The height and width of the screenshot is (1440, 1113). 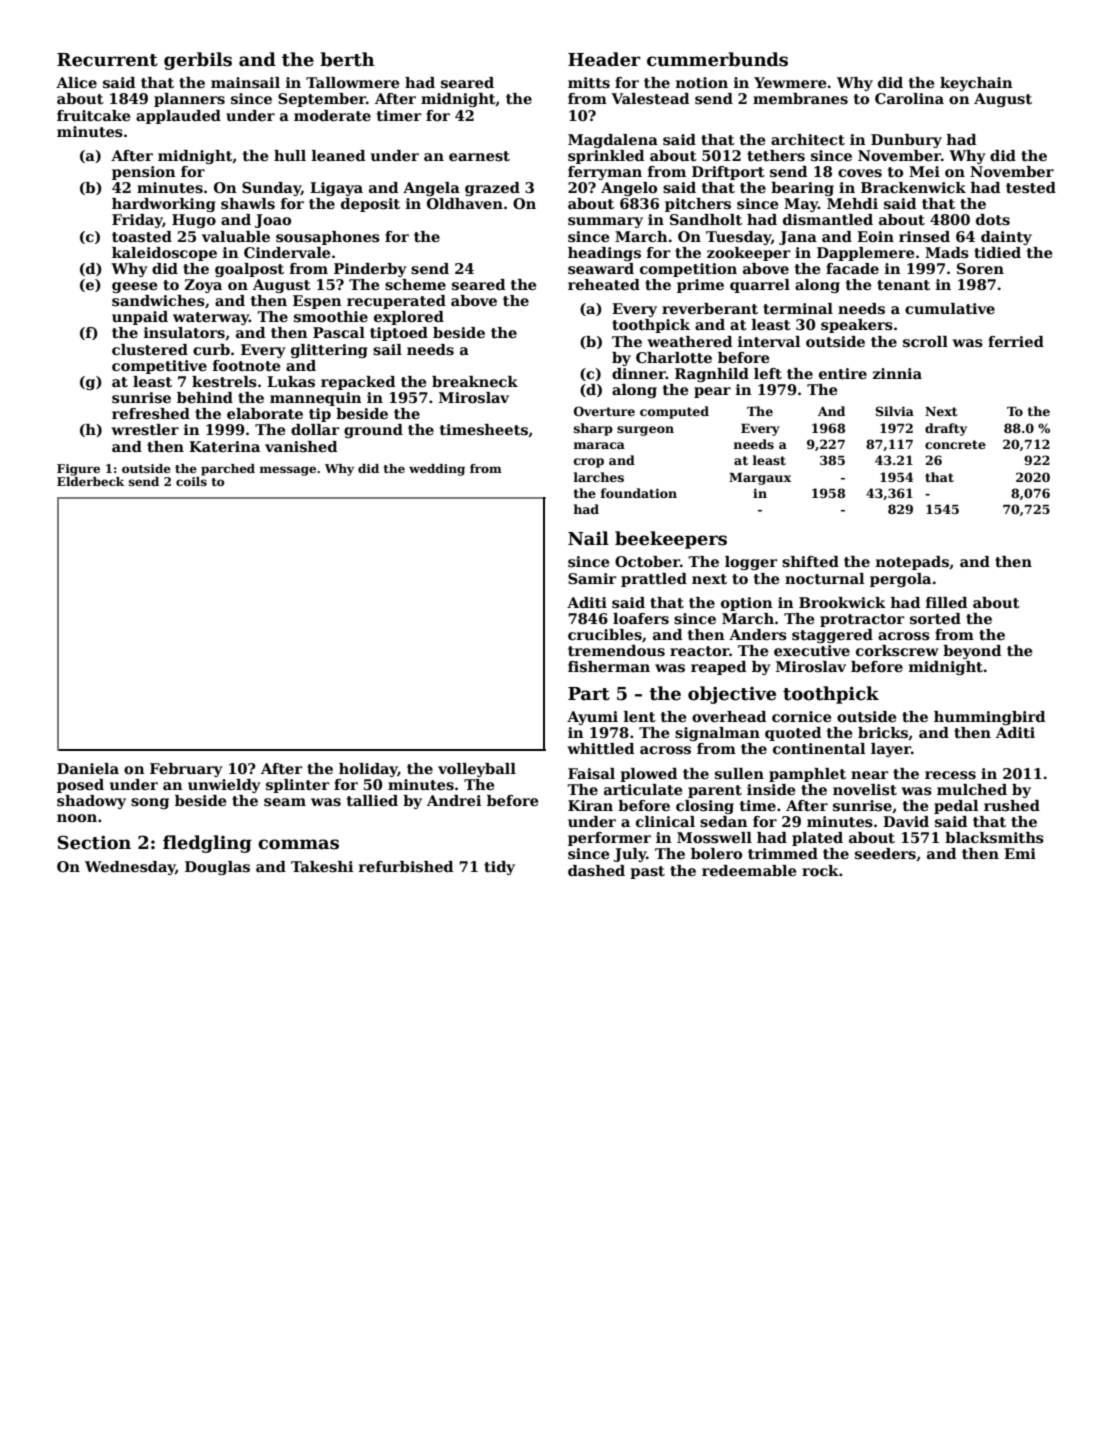 I want to click on dashed, so click(x=596, y=870).
